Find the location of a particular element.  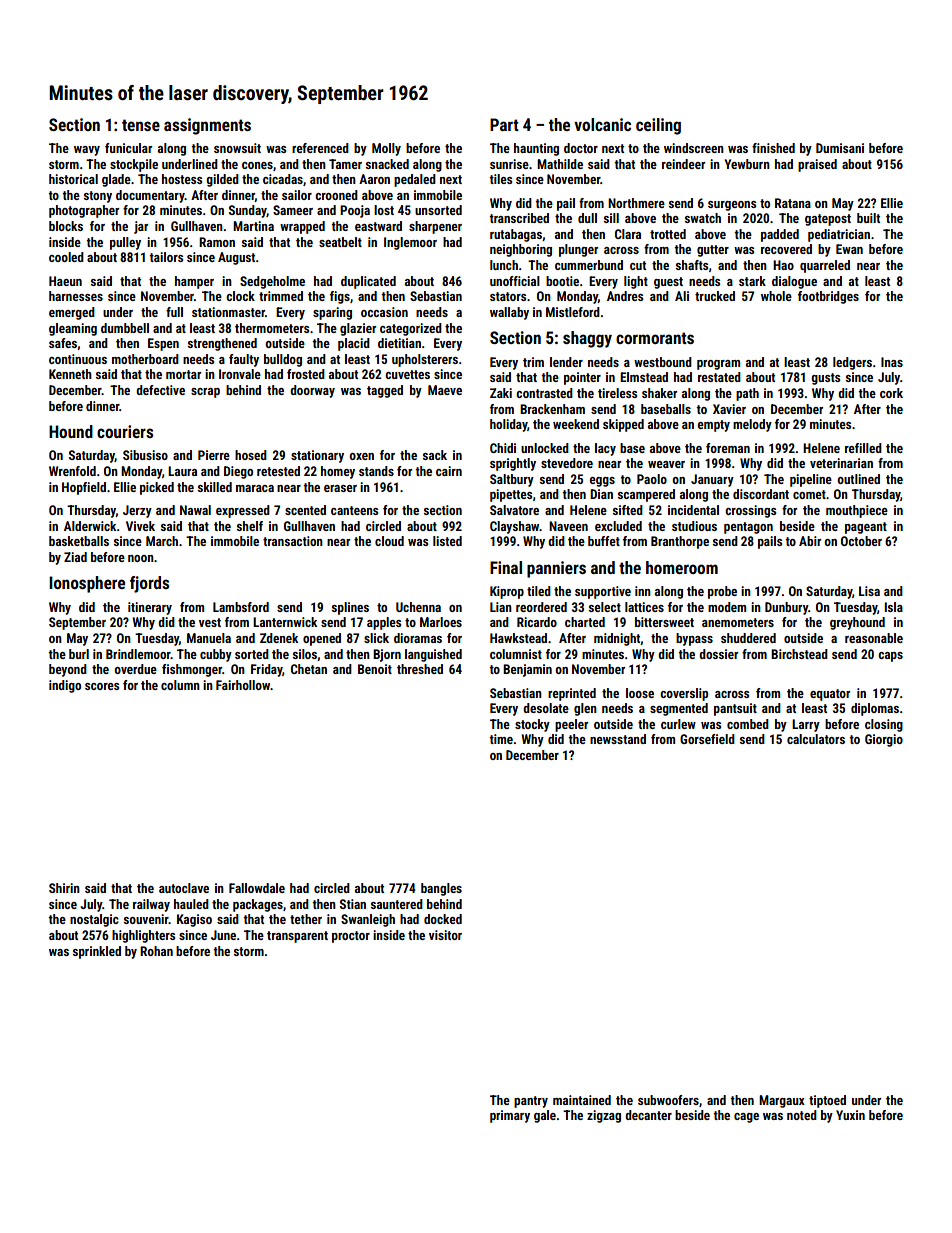

Dumisani is located at coordinates (840, 148).
